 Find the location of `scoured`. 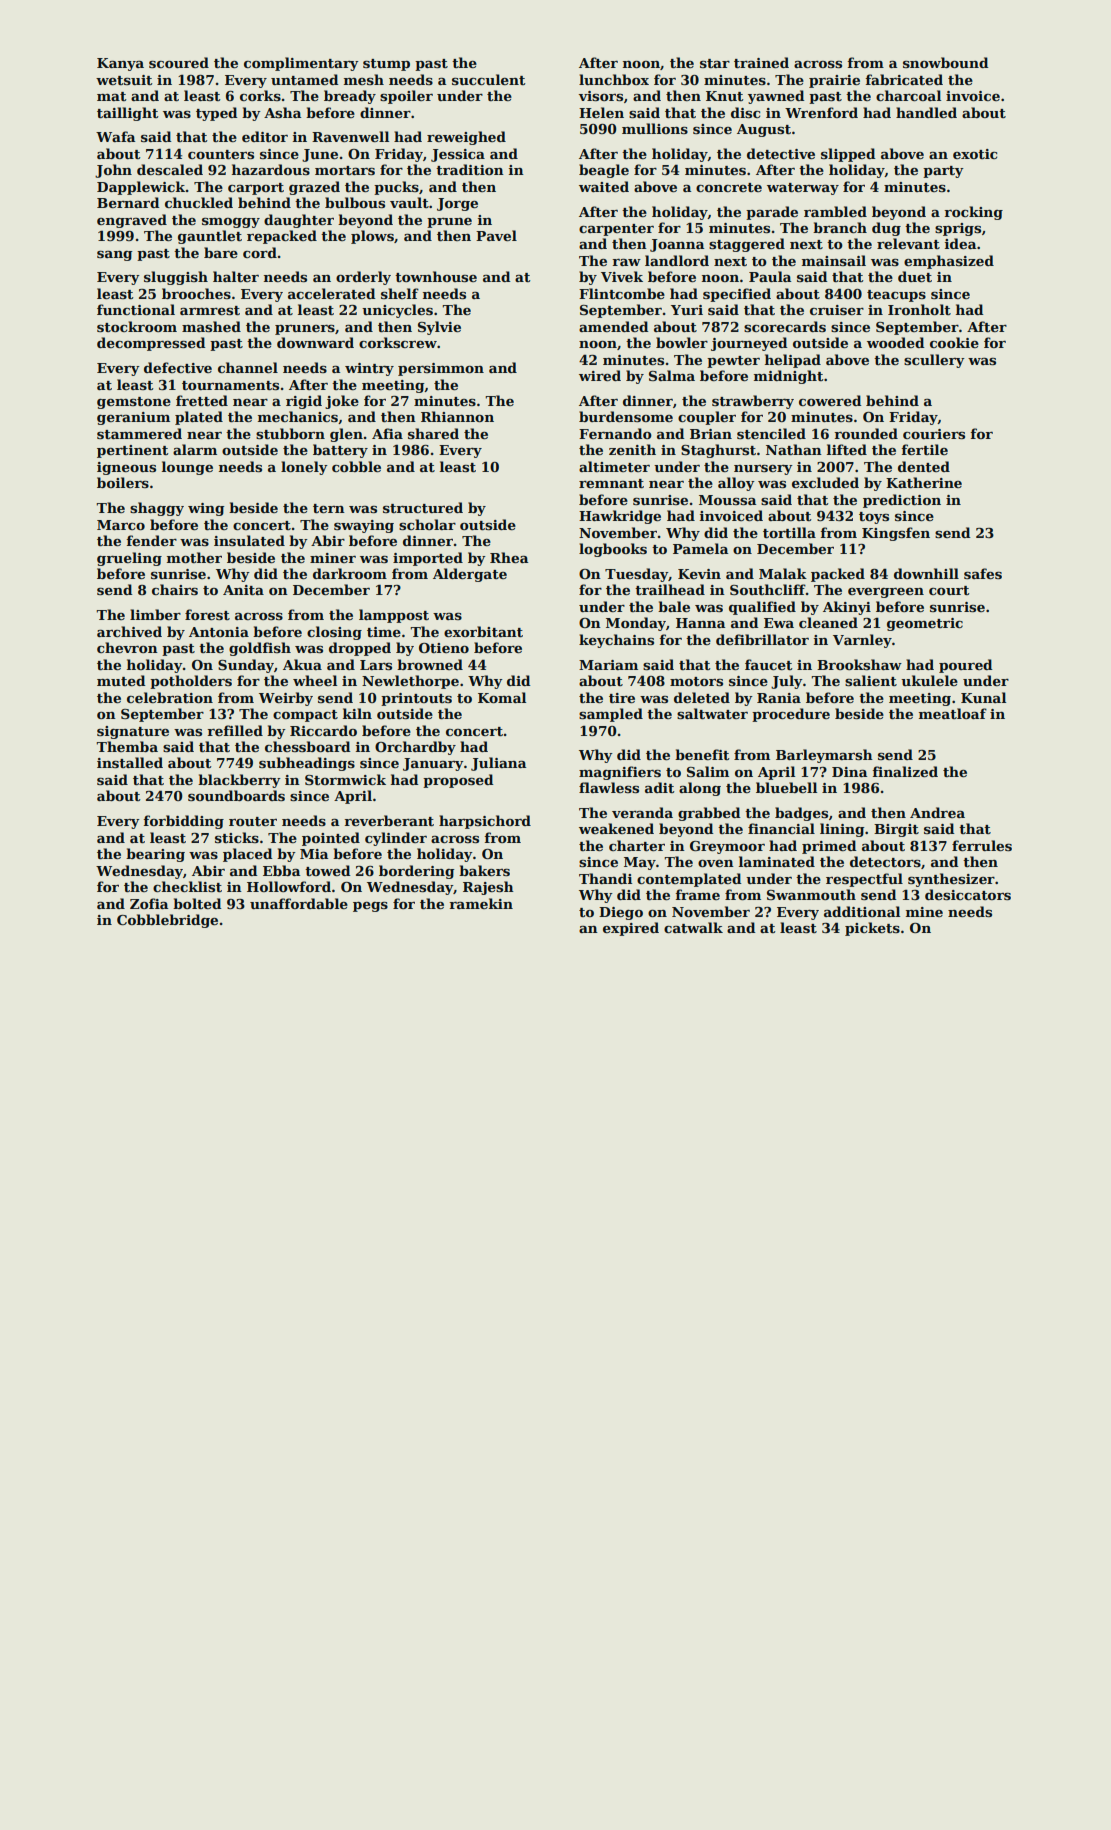

scoured is located at coordinates (179, 62).
